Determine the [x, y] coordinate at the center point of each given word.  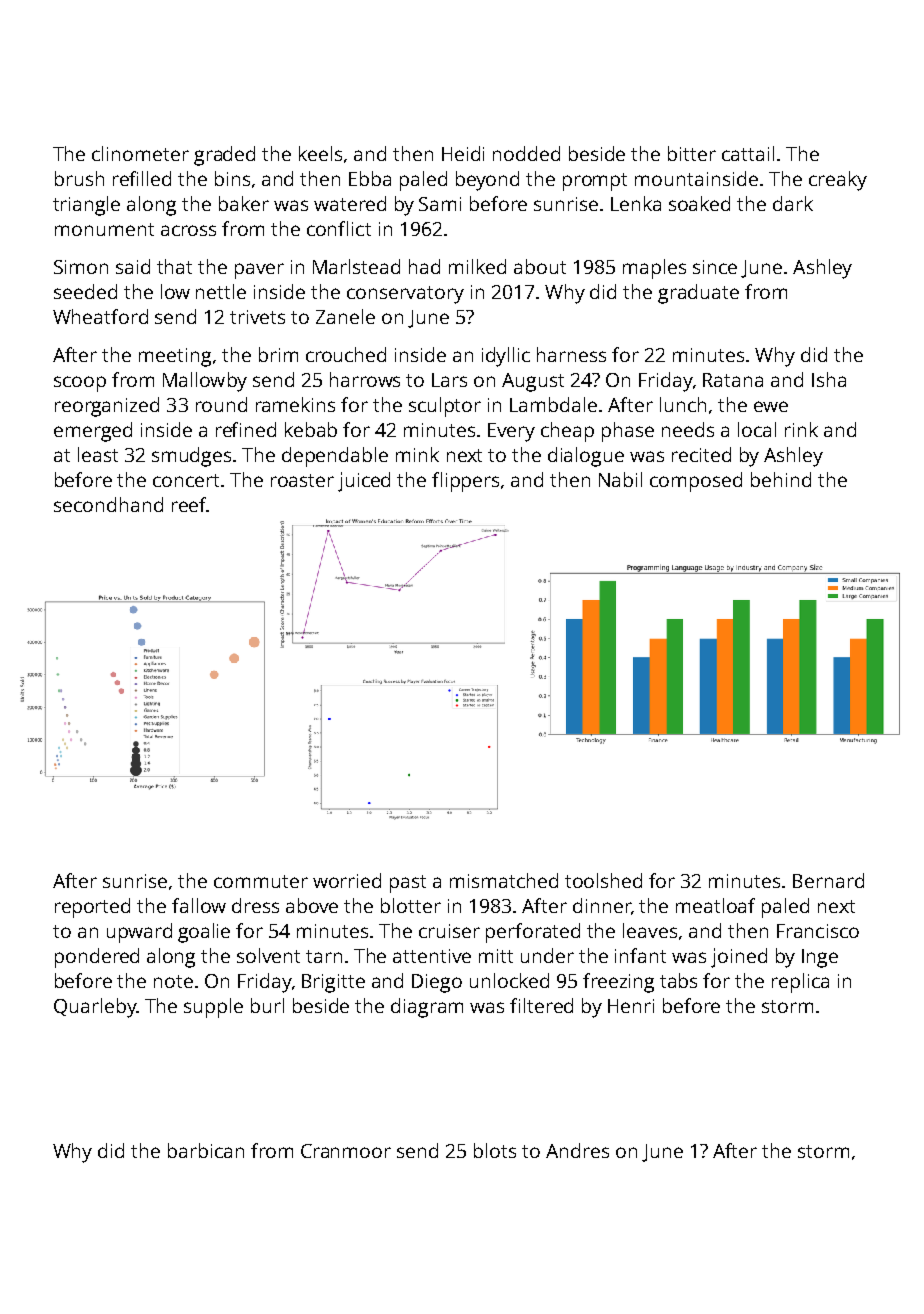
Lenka [636, 203]
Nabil [620, 479]
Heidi [463, 153]
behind [781, 479]
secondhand [108, 504]
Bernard [828, 880]
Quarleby [95, 1008]
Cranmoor [346, 1151]
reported [92, 908]
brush [79, 178]
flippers [465, 482]
